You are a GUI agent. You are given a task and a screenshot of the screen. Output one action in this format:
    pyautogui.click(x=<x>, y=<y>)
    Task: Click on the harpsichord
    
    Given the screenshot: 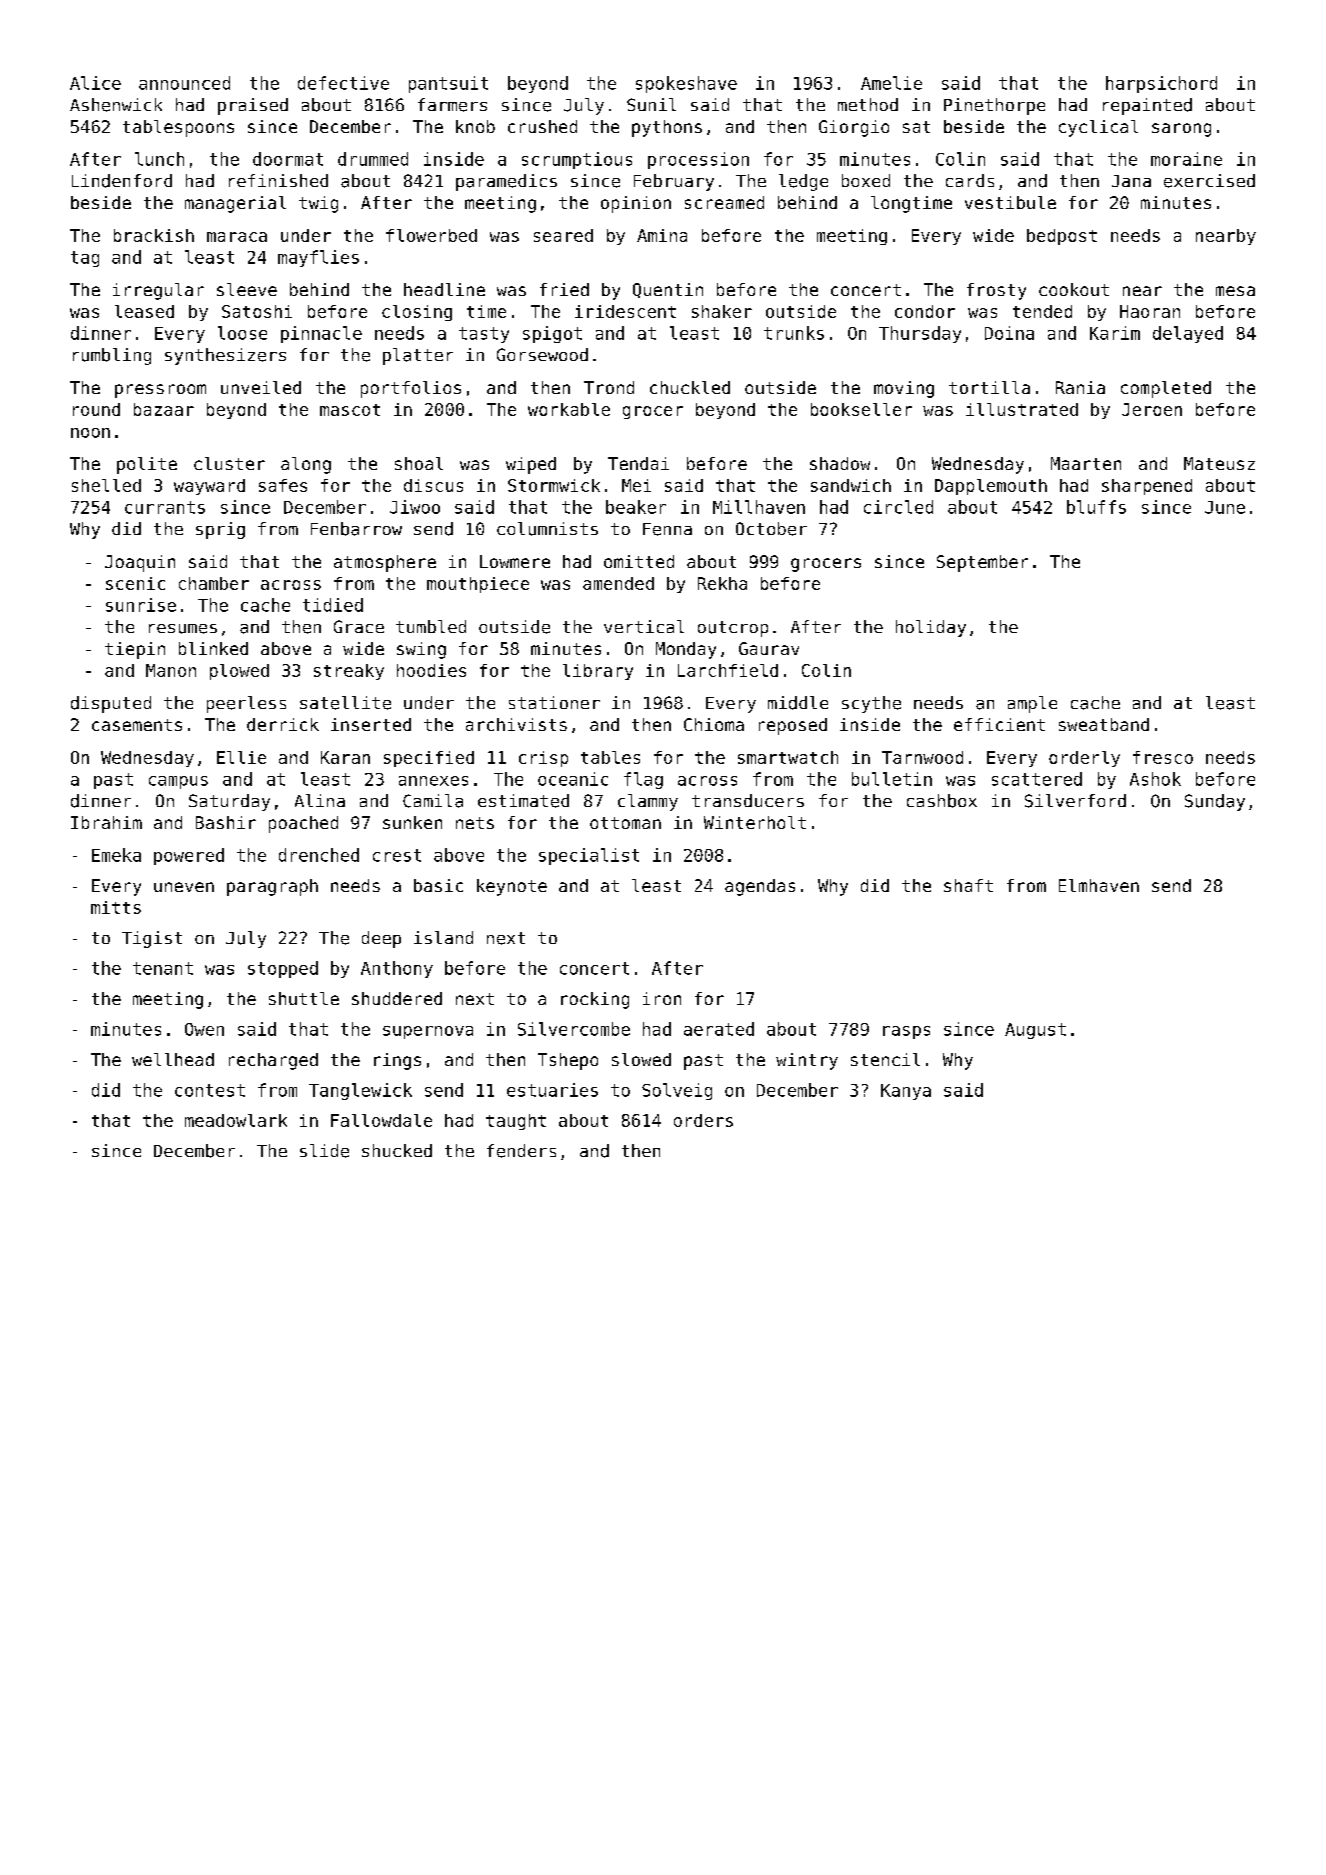 What is the action you would take?
    pyautogui.click(x=1161, y=84)
